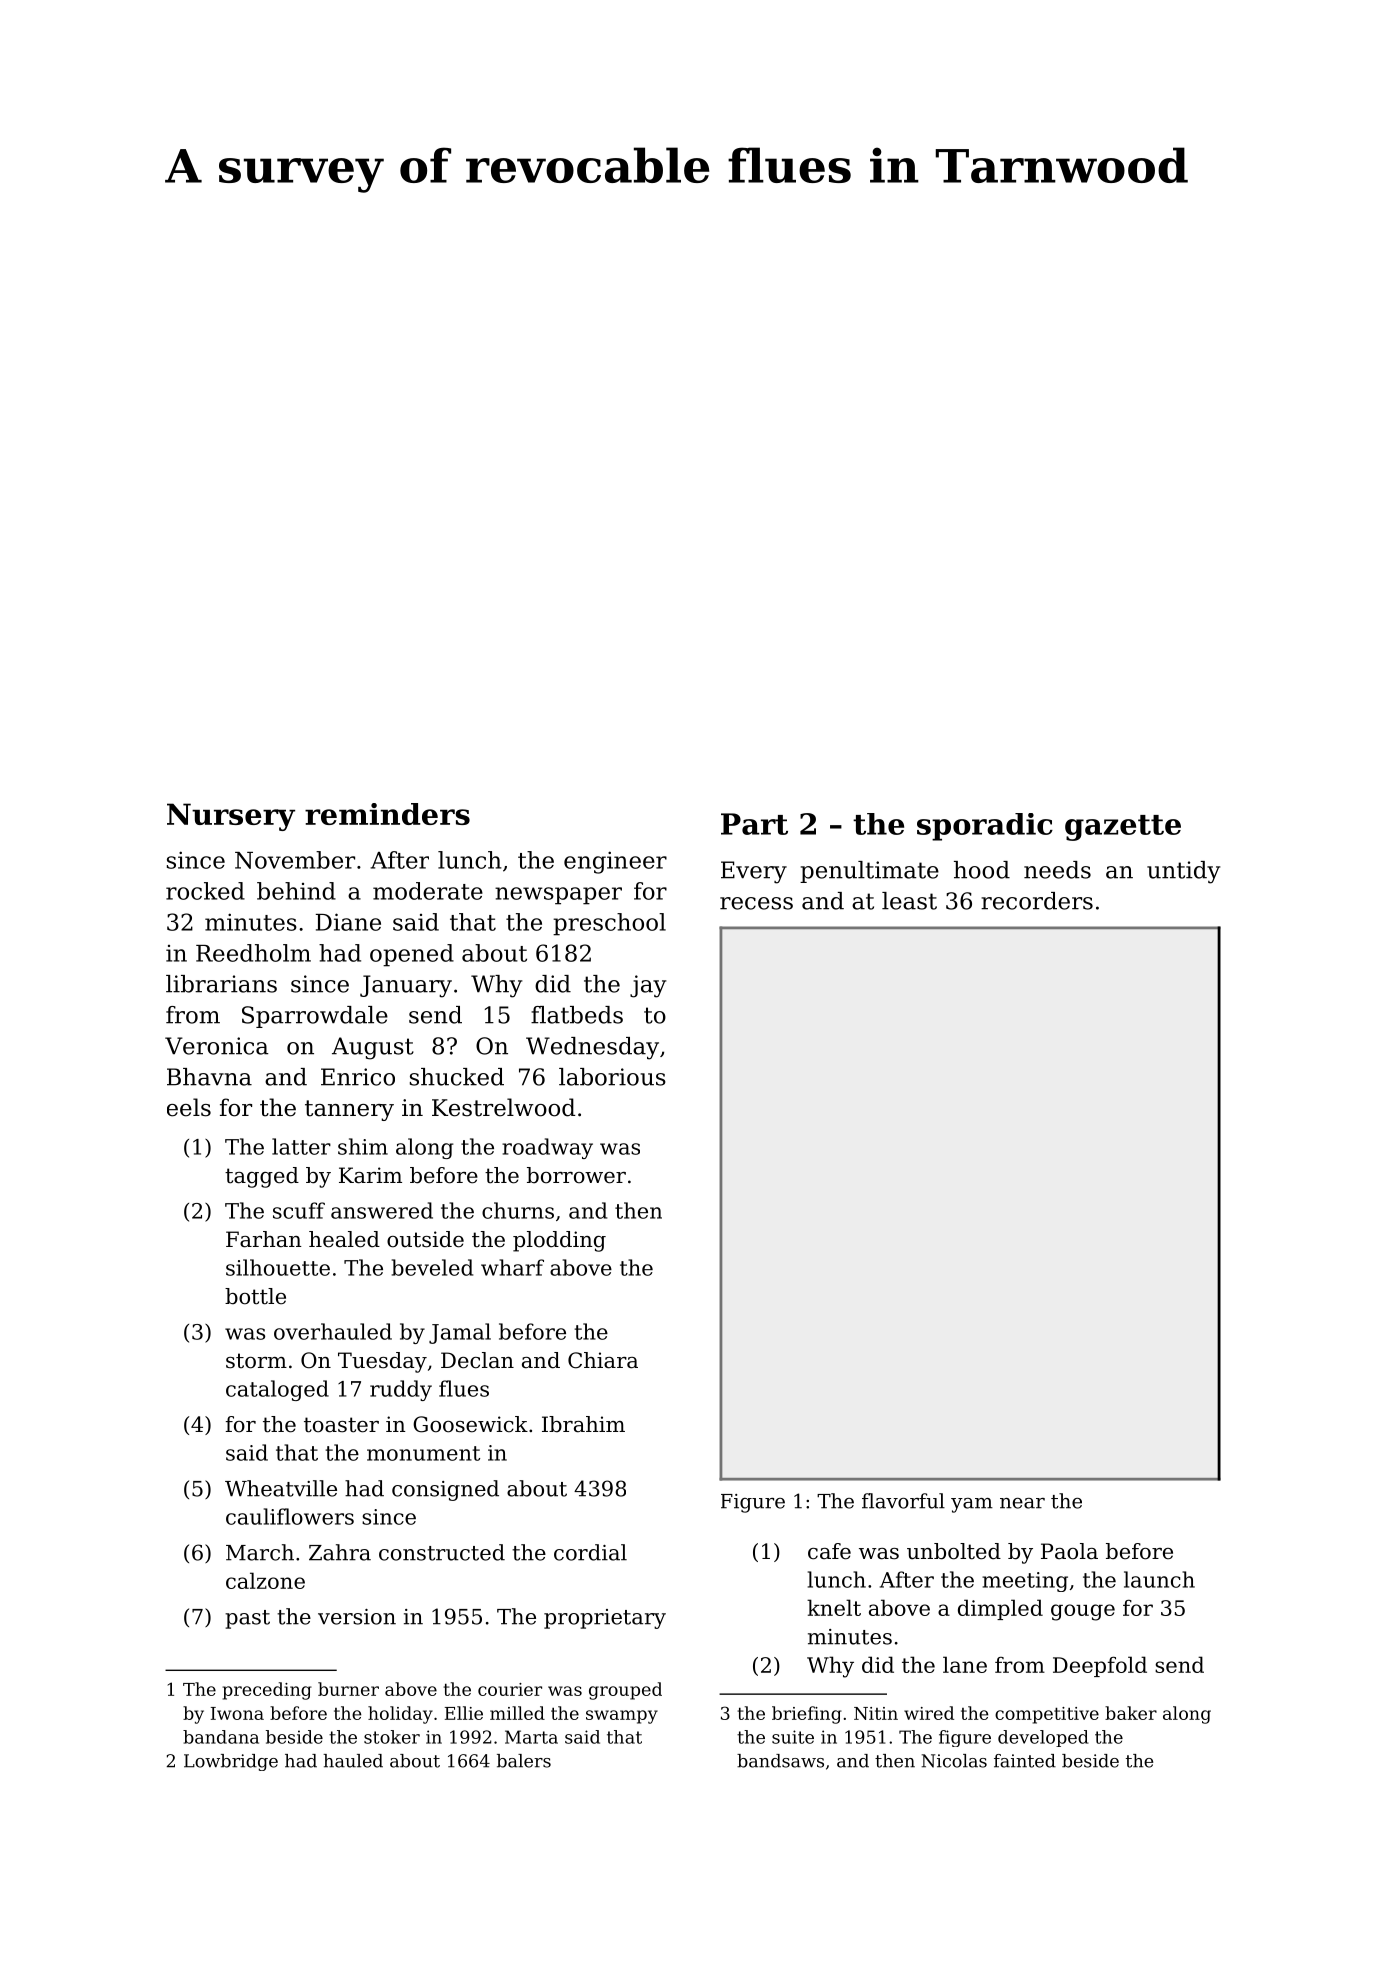  I want to click on reminders, so click(387, 814).
